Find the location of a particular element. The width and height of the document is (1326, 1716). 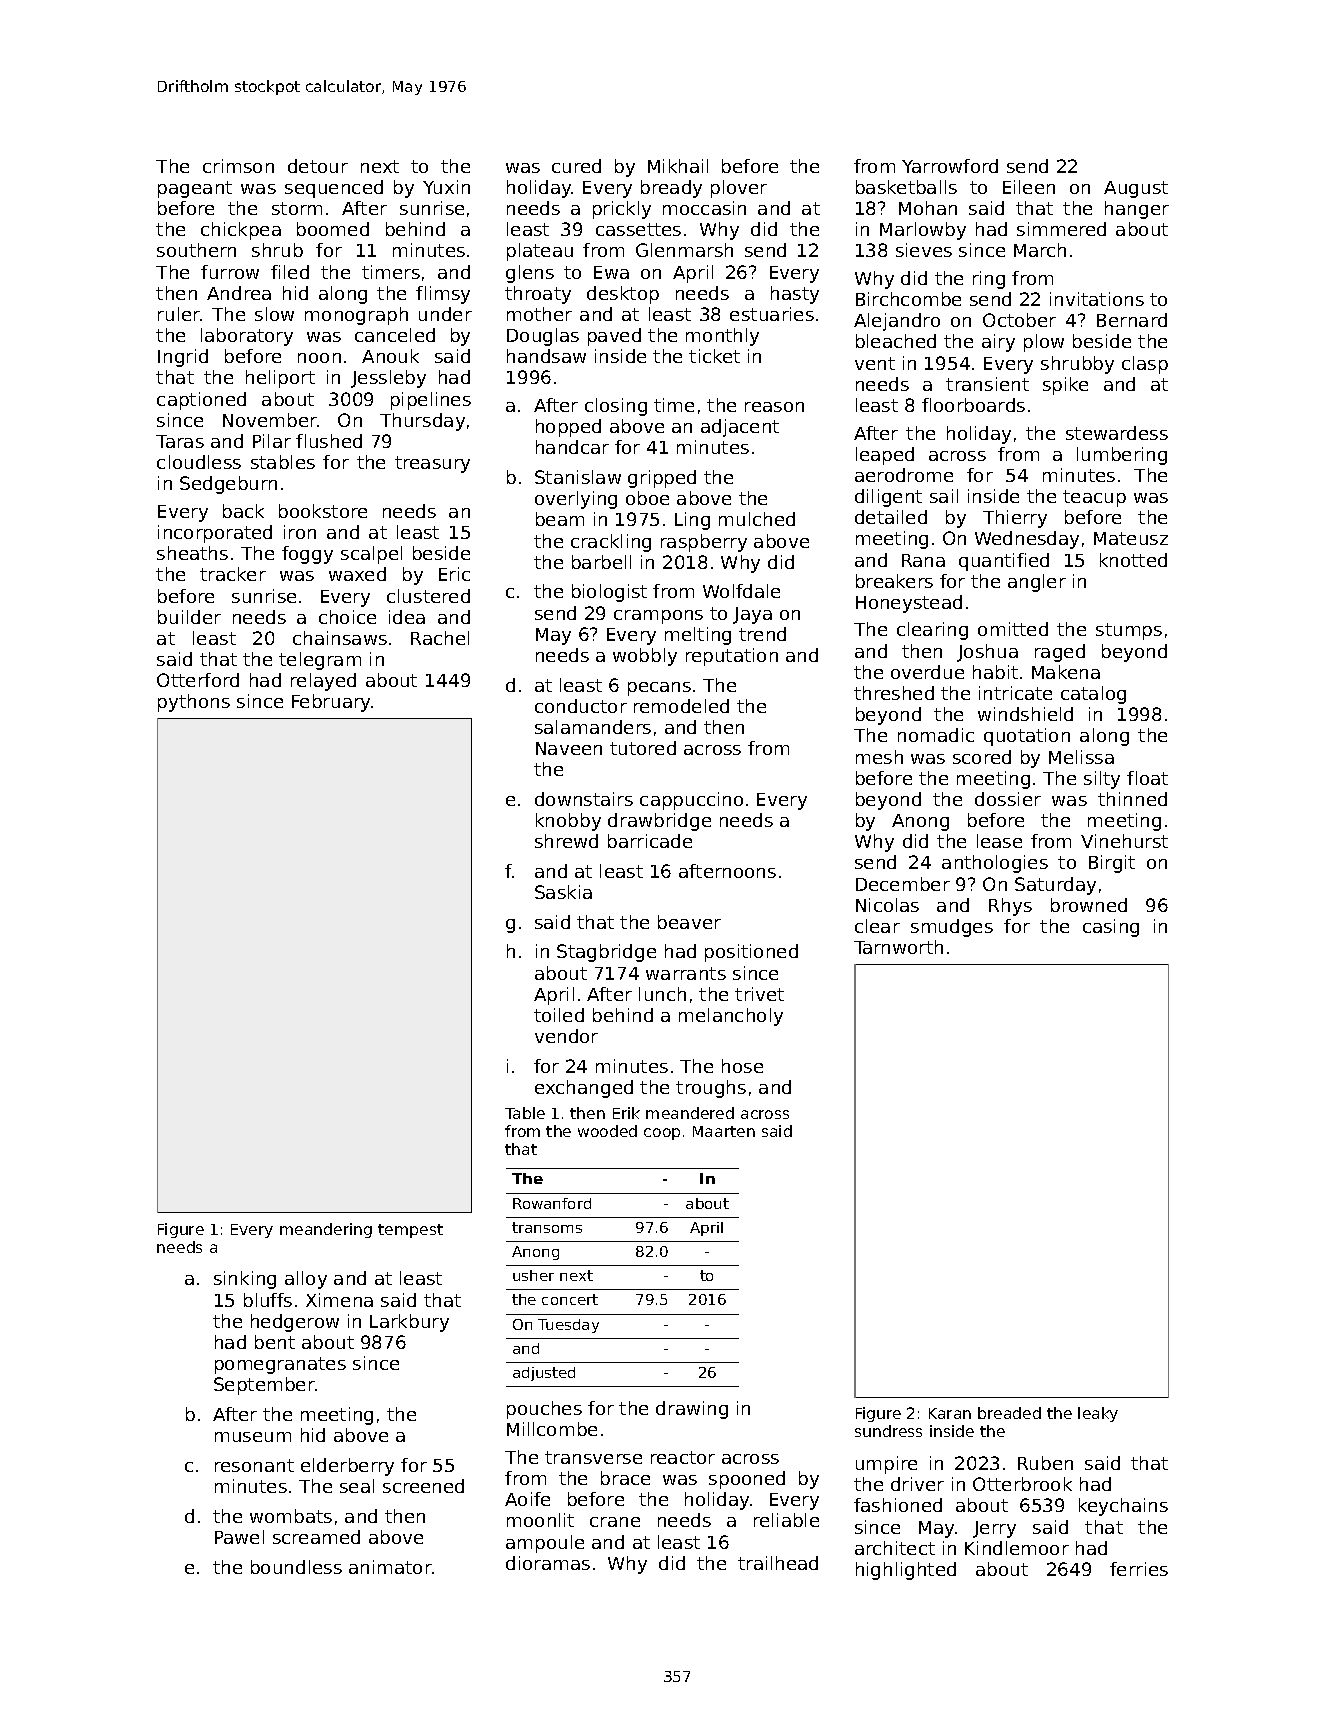

storm is located at coordinates (297, 208).
